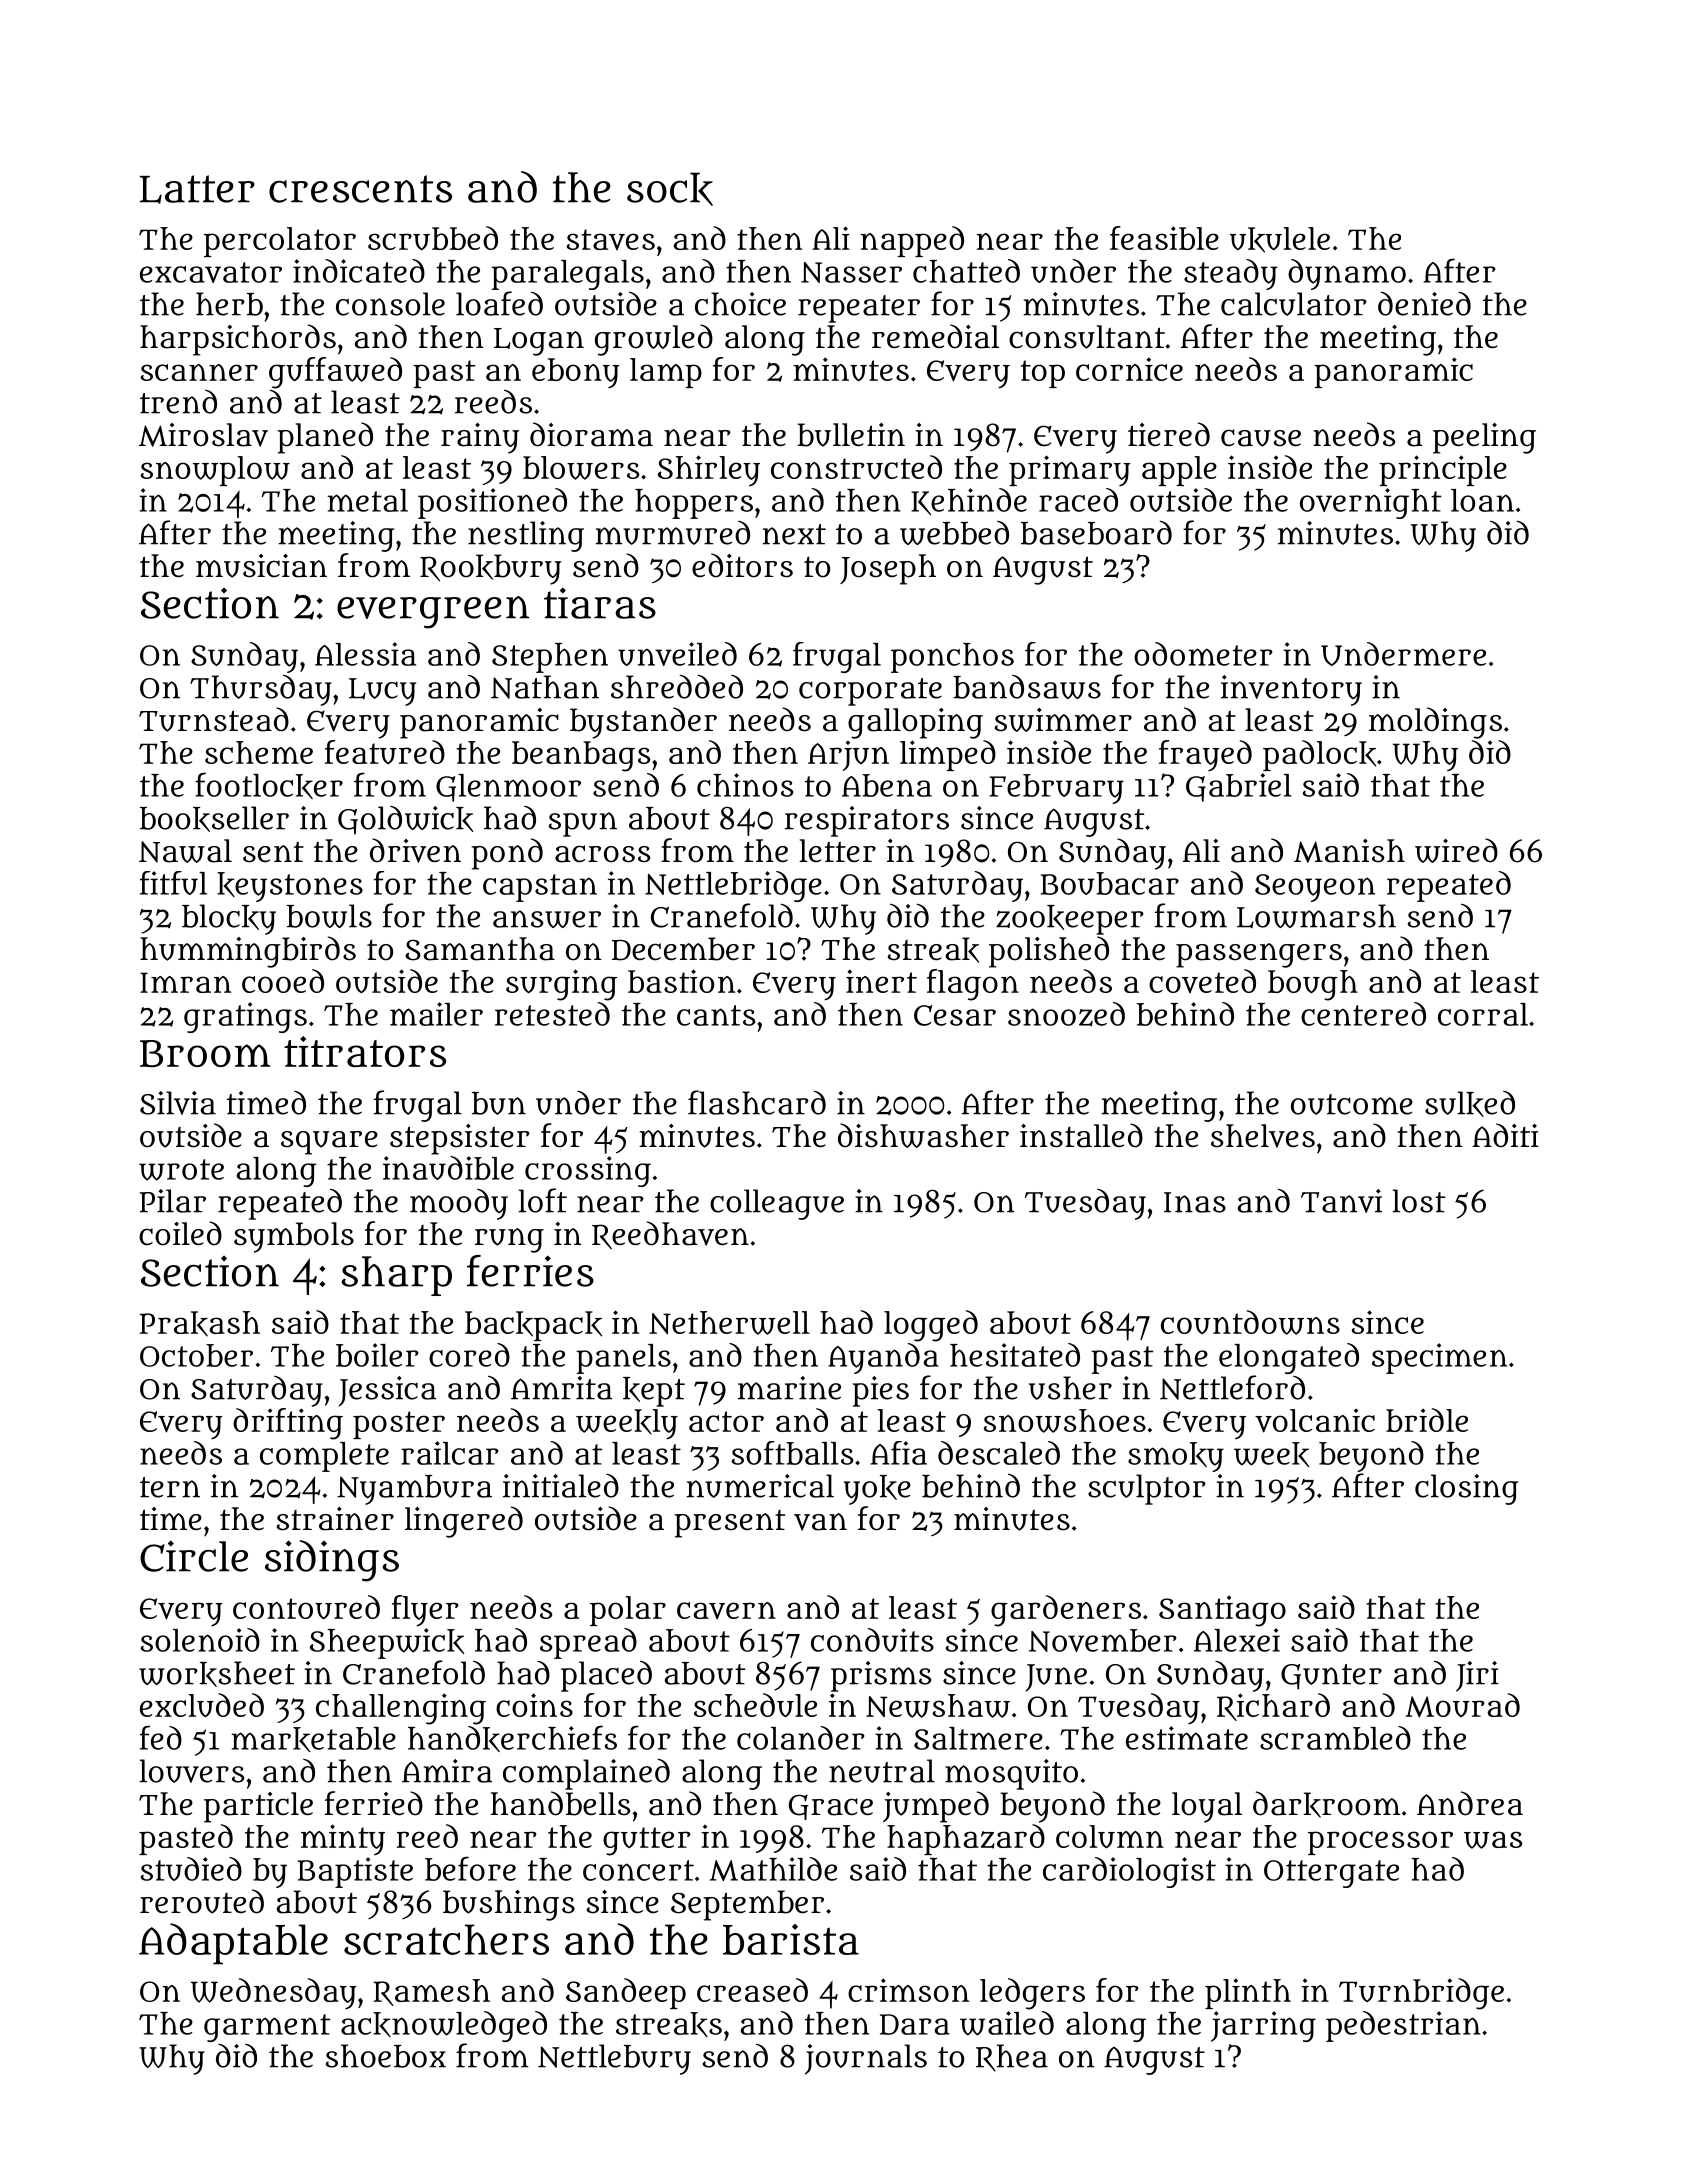 The height and width of the screenshot is (2178, 1683). What do you see at coordinates (848, 756) in the screenshot?
I see `Arjun` at bounding box center [848, 756].
